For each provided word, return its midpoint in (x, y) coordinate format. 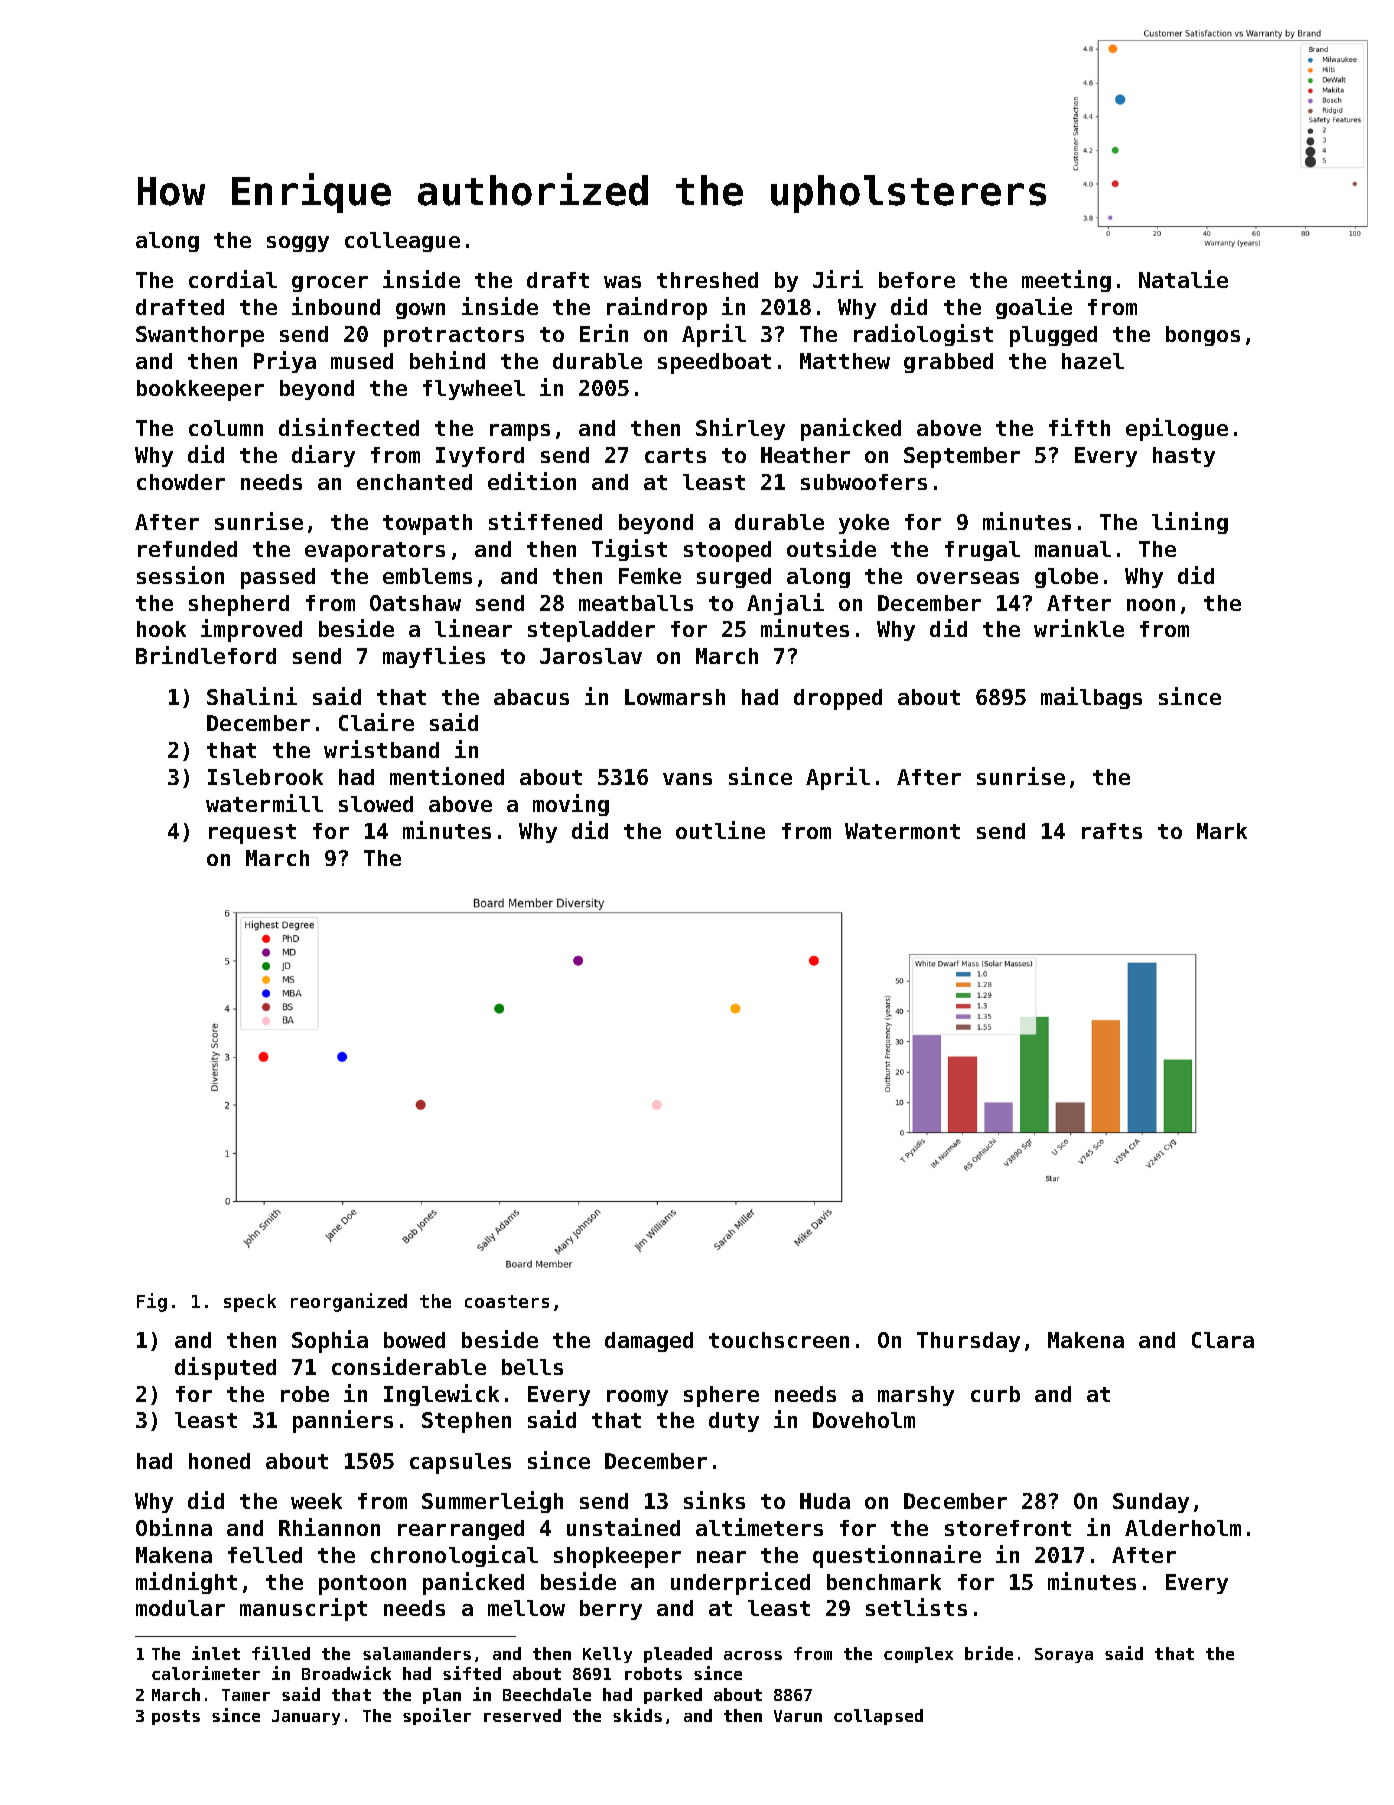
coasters (507, 1301)
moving (571, 805)
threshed (707, 280)
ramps (520, 432)
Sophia (330, 1341)
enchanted (414, 482)
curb (995, 1394)
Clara (1223, 1340)
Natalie (1183, 279)
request (252, 834)
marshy (916, 1396)
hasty (1184, 457)
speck (250, 1303)
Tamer (246, 1695)
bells (532, 1367)
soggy (298, 244)
